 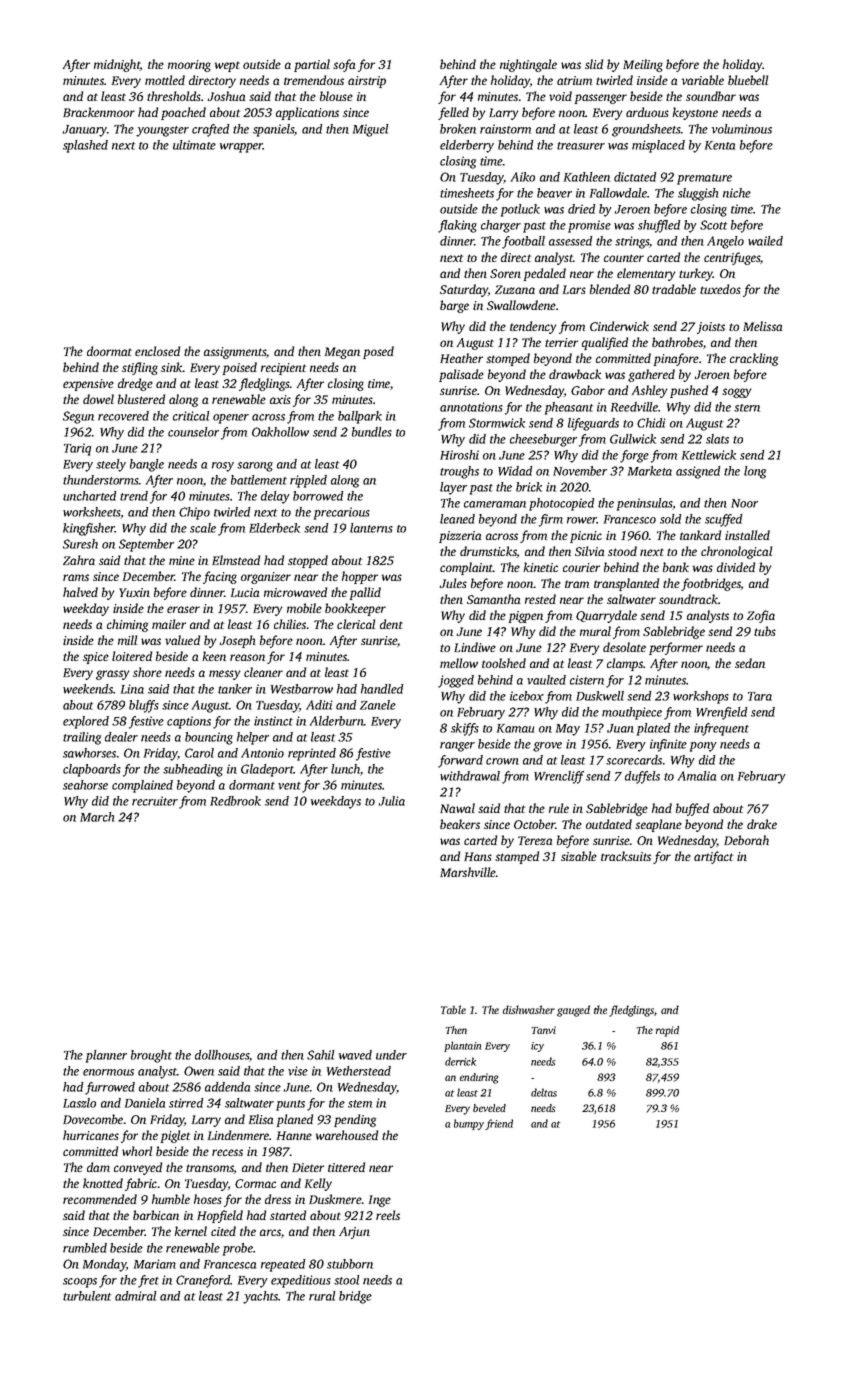 I want to click on wept, so click(x=227, y=66).
